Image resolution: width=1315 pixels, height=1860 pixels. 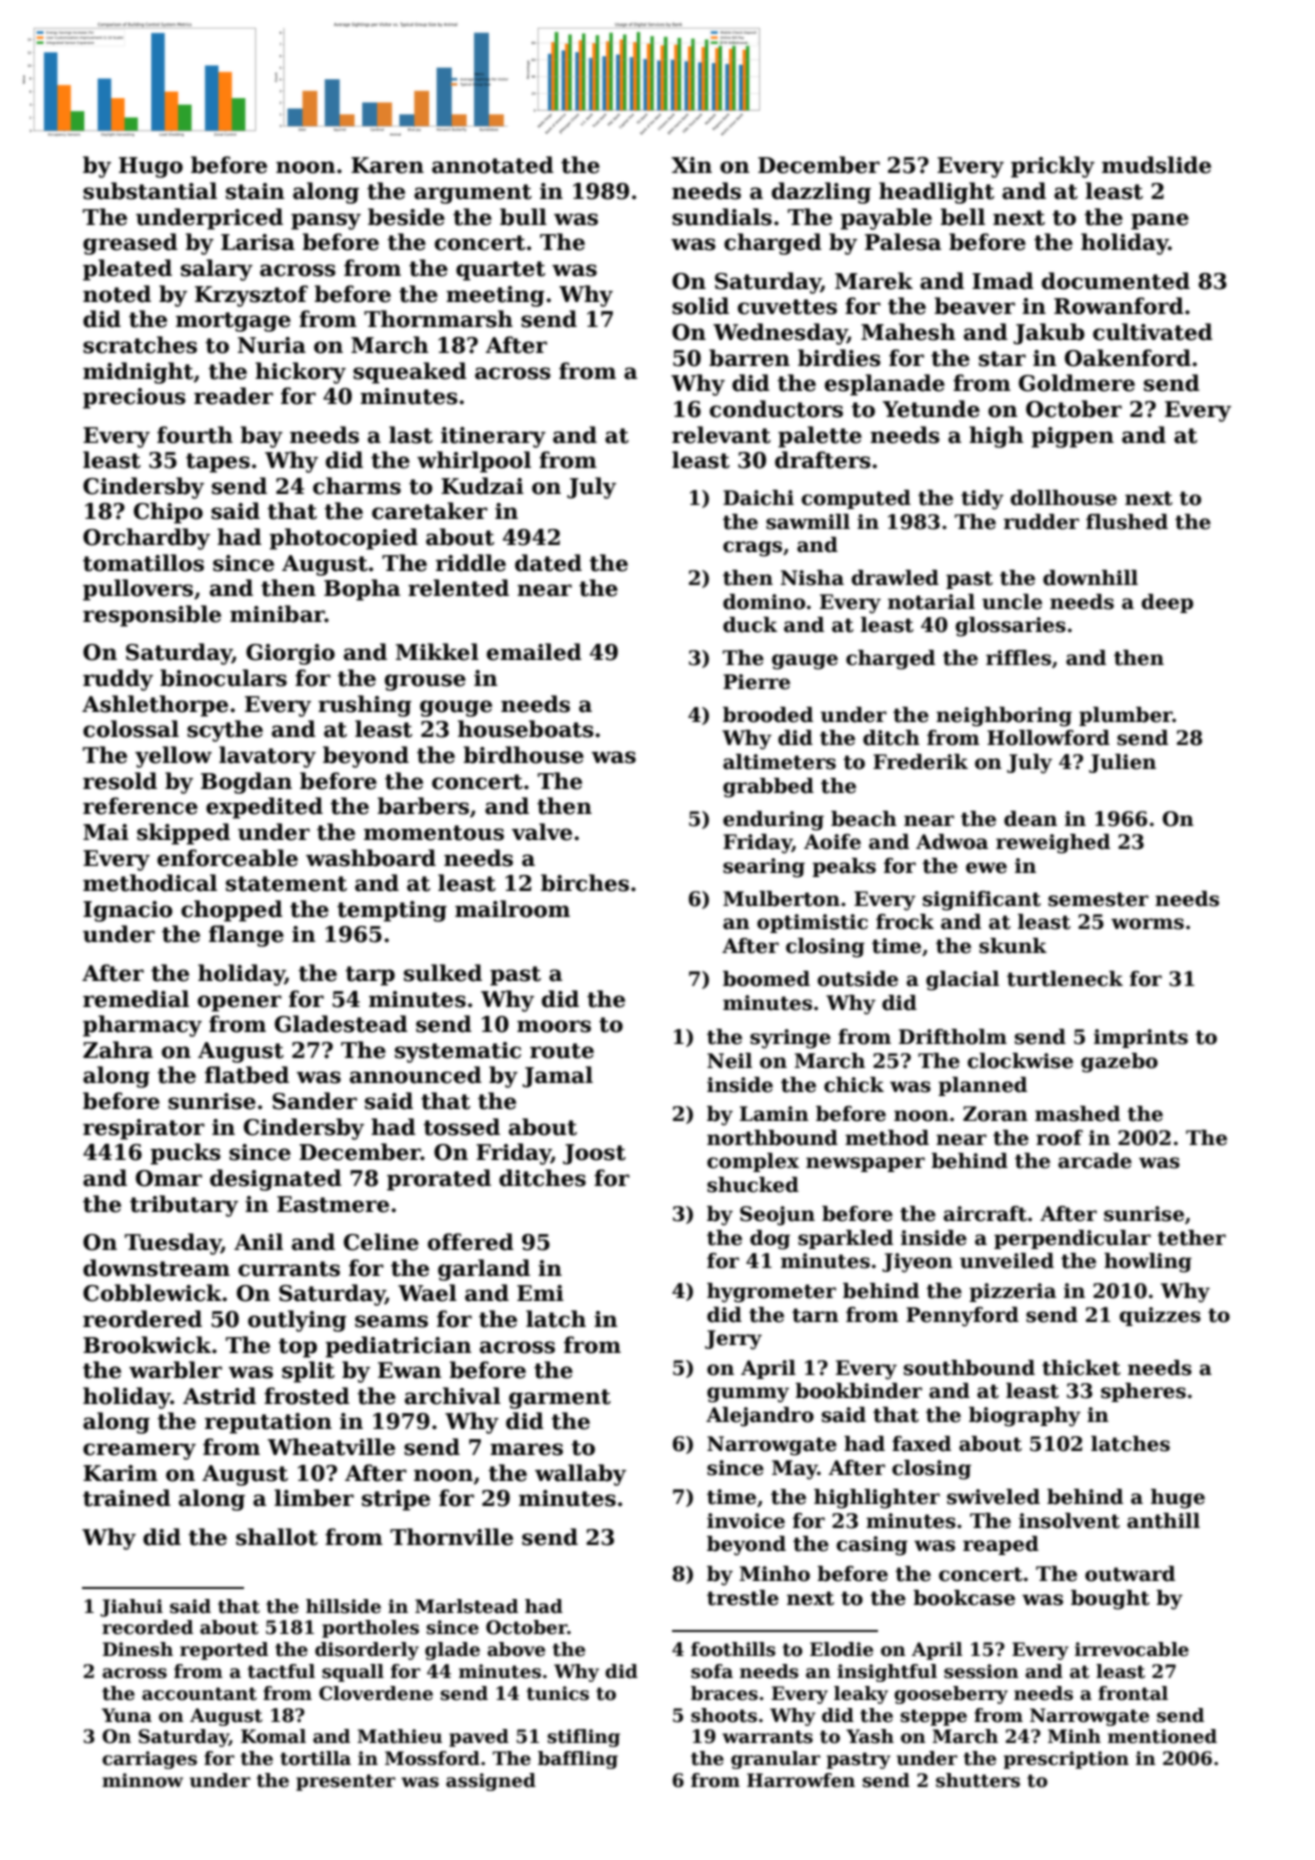 I want to click on birdhouse, so click(x=523, y=755).
